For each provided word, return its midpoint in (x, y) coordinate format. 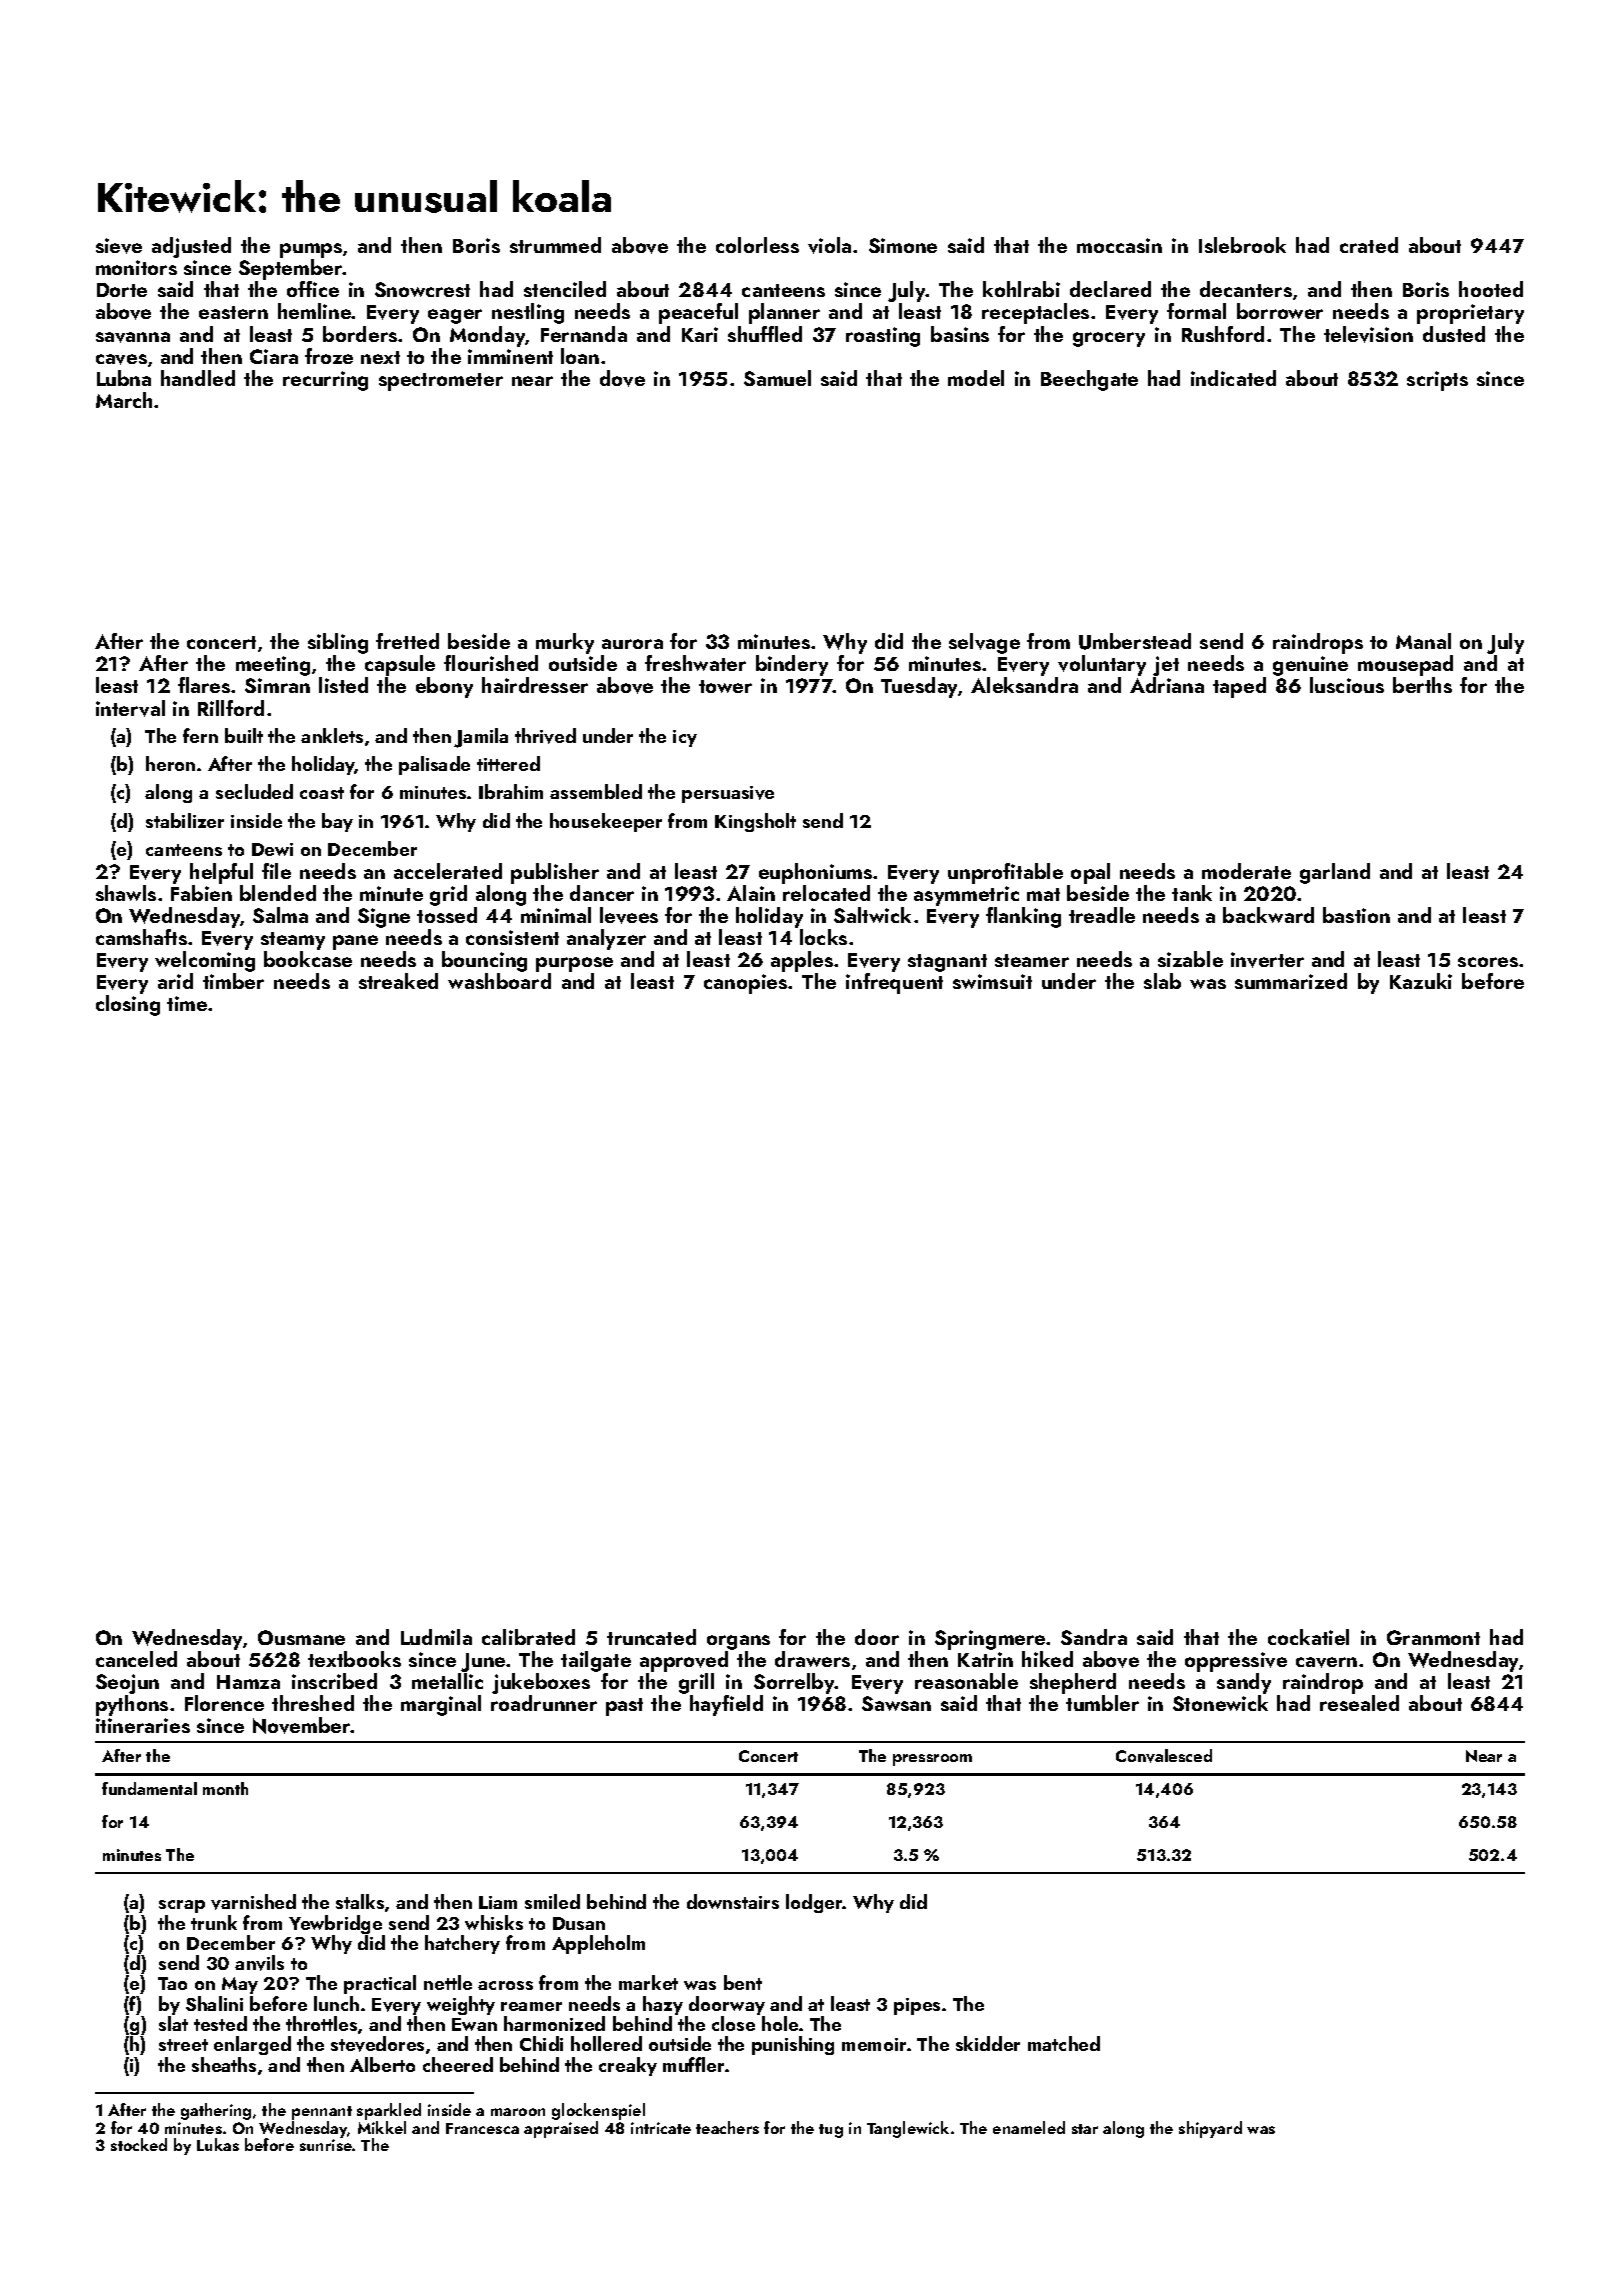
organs (738, 1642)
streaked (398, 981)
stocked (139, 2144)
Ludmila (436, 1637)
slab (1162, 981)
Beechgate (1089, 380)
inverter (1267, 960)
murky (565, 643)
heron (170, 763)
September (291, 269)
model (976, 378)
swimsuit (992, 981)
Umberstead (1135, 641)
